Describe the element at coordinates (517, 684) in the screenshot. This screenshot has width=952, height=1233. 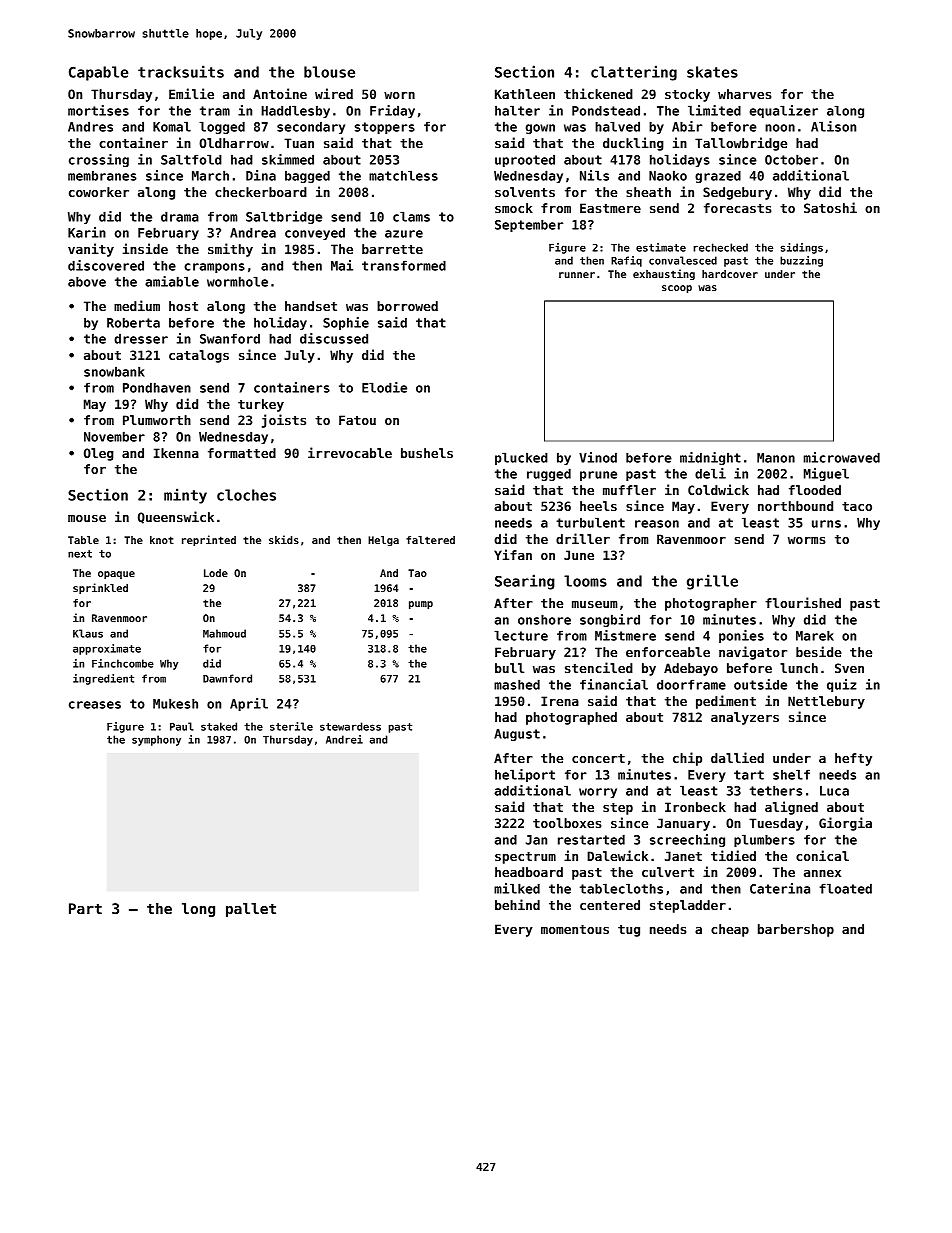
I see `mashed` at that location.
